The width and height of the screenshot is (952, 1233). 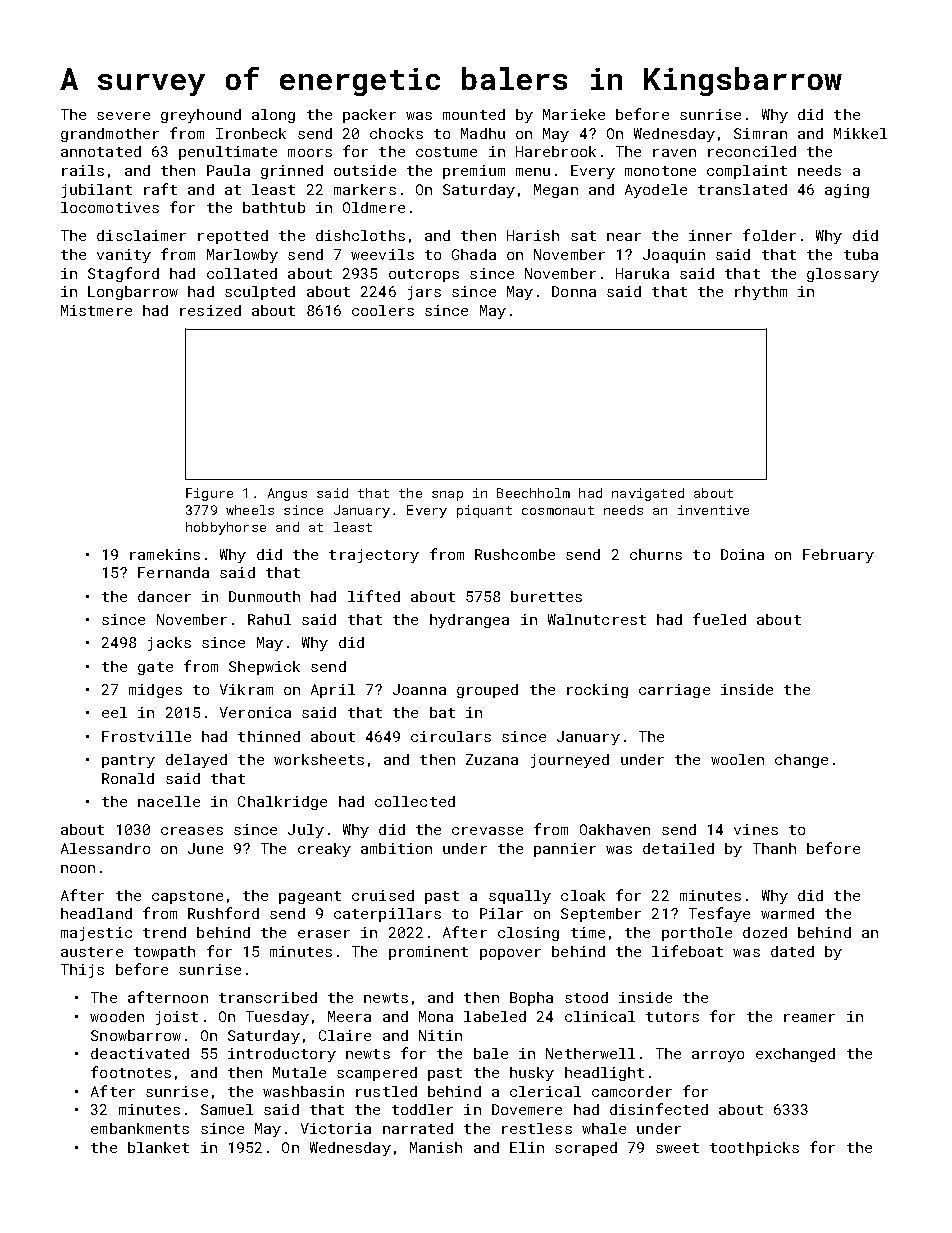 I want to click on Alessandro, so click(x=105, y=848).
